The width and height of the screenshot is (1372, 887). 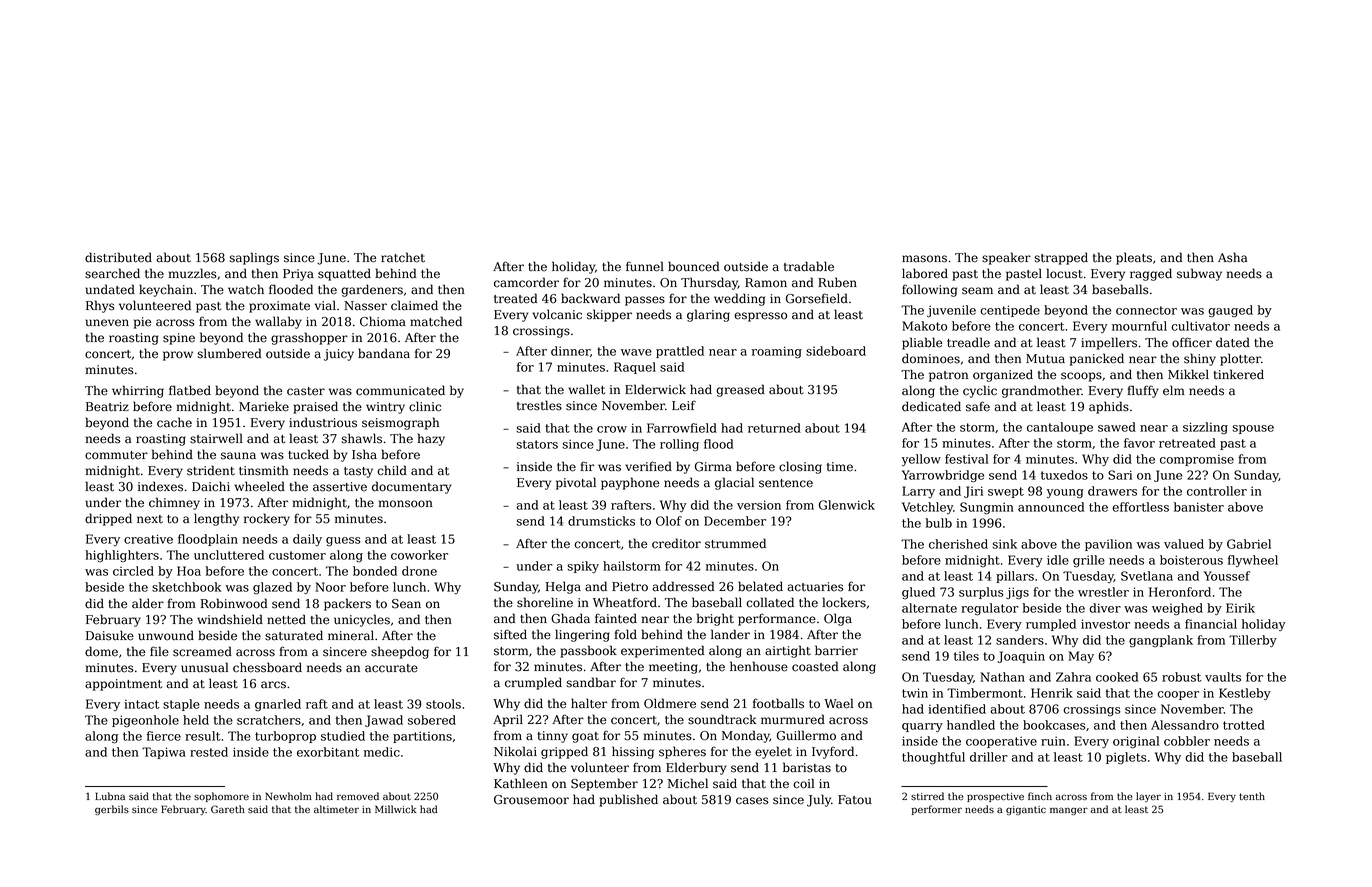 What do you see at coordinates (817, 298) in the screenshot?
I see `Gorsefield` at bounding box center [817, 298].
